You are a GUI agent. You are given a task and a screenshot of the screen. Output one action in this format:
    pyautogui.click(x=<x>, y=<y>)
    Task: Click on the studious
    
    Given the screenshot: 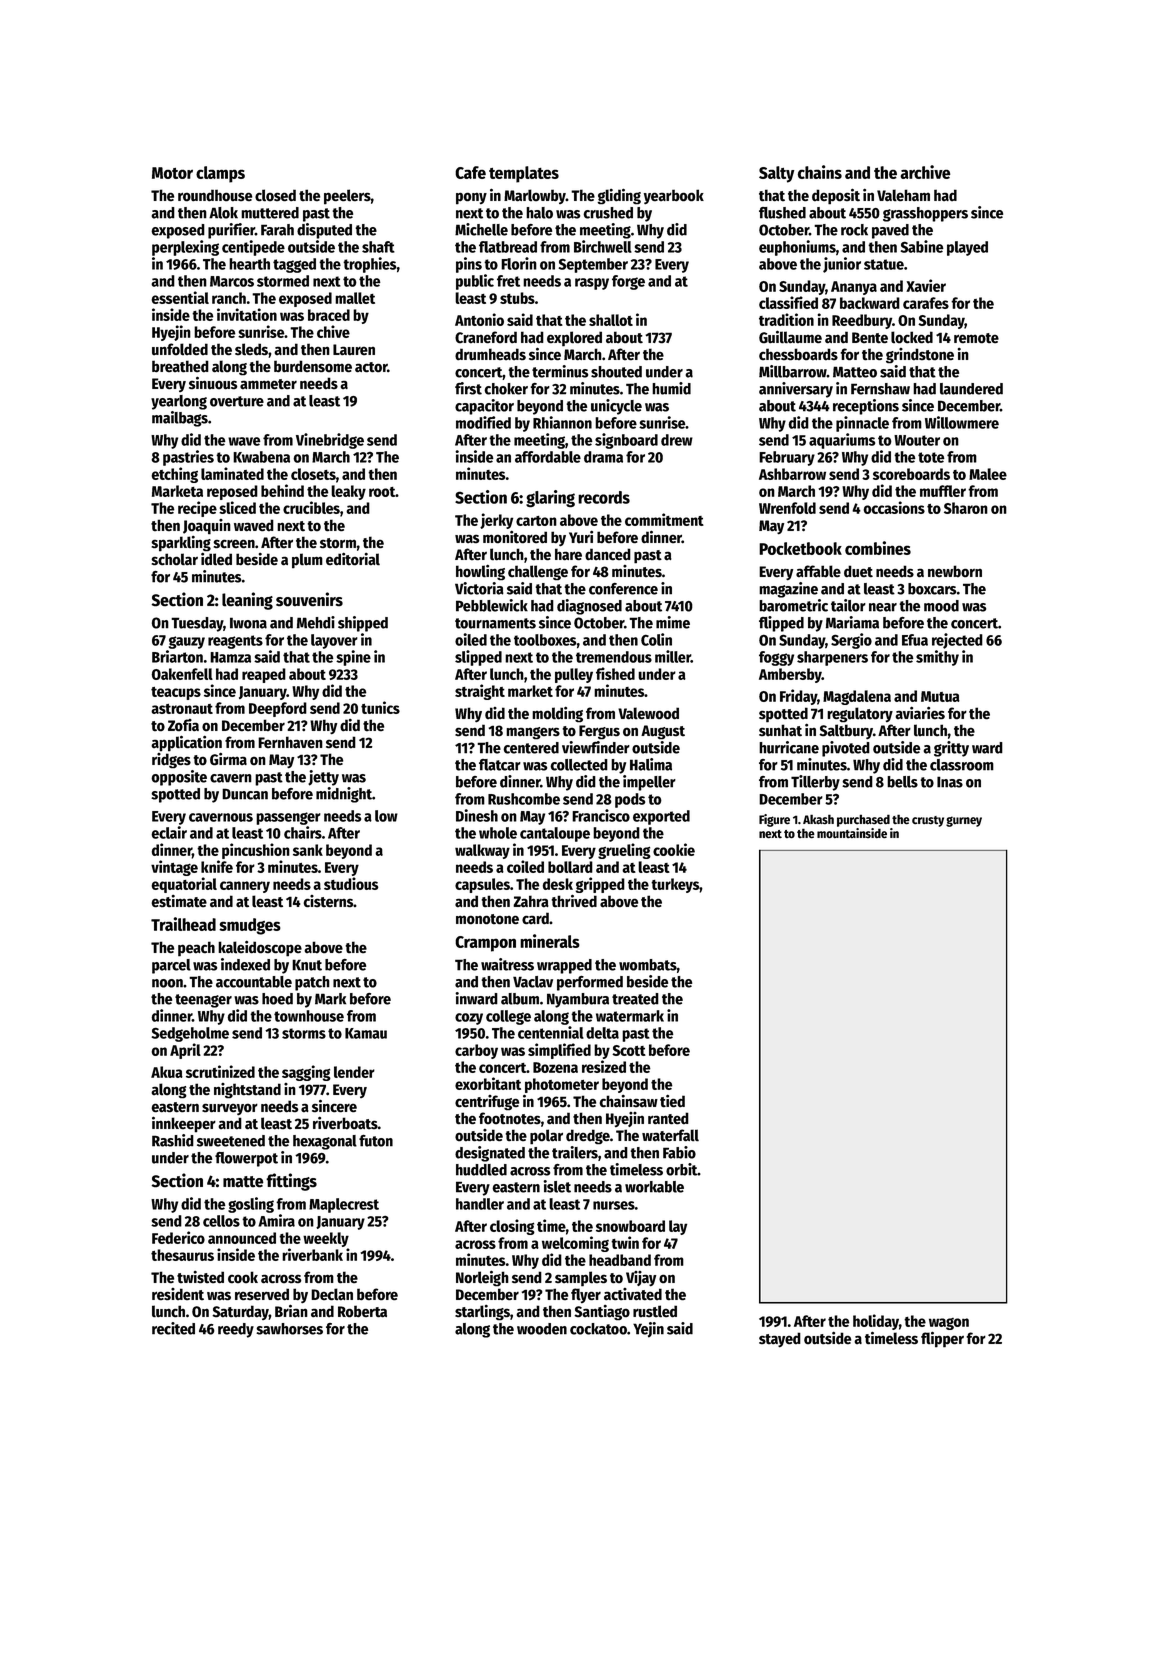 What is the action you would take?
    pyautogui.click(x=351, y=883)
